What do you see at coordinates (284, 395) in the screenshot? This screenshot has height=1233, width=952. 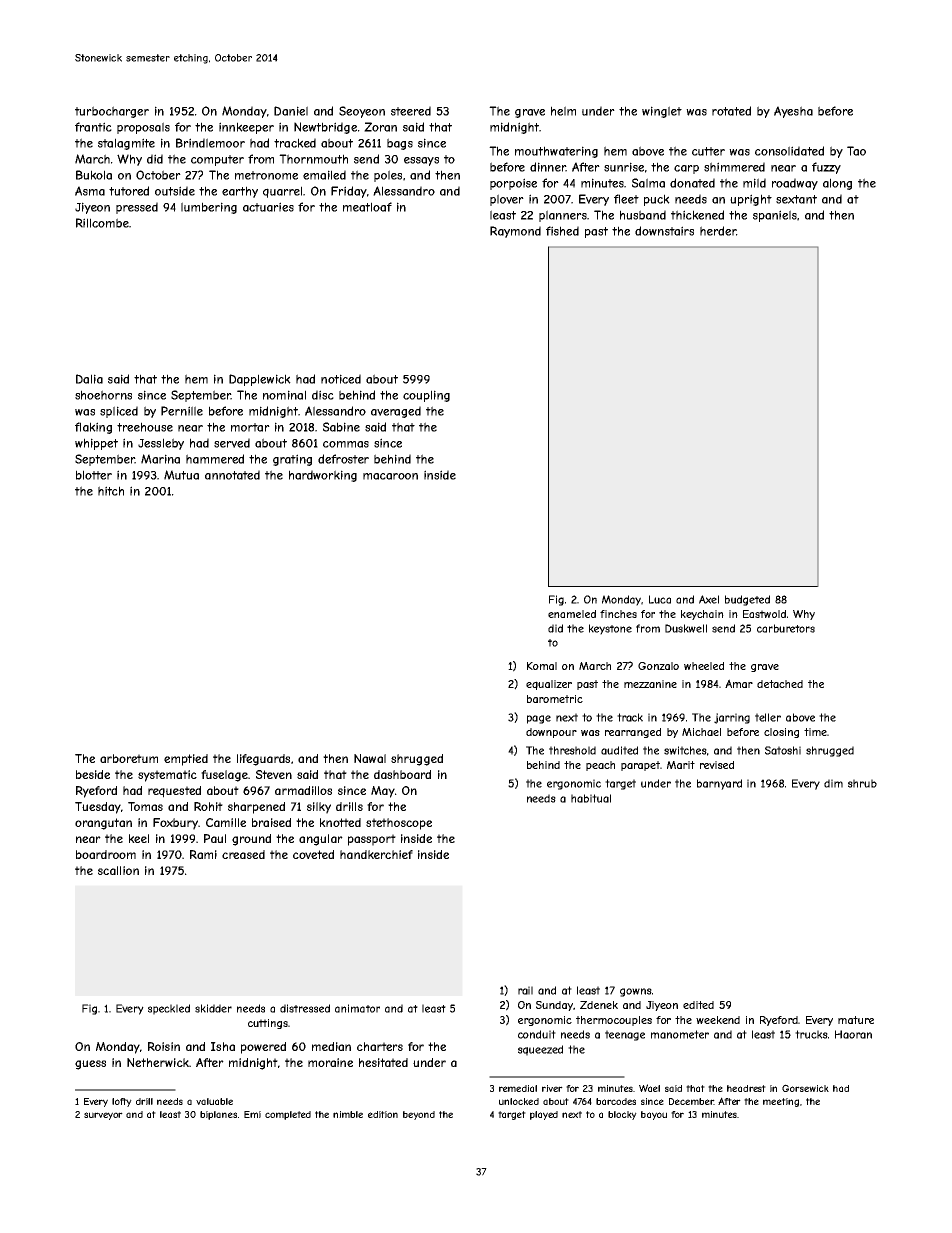 I see `nominal` at bounding box center [284, 395].
